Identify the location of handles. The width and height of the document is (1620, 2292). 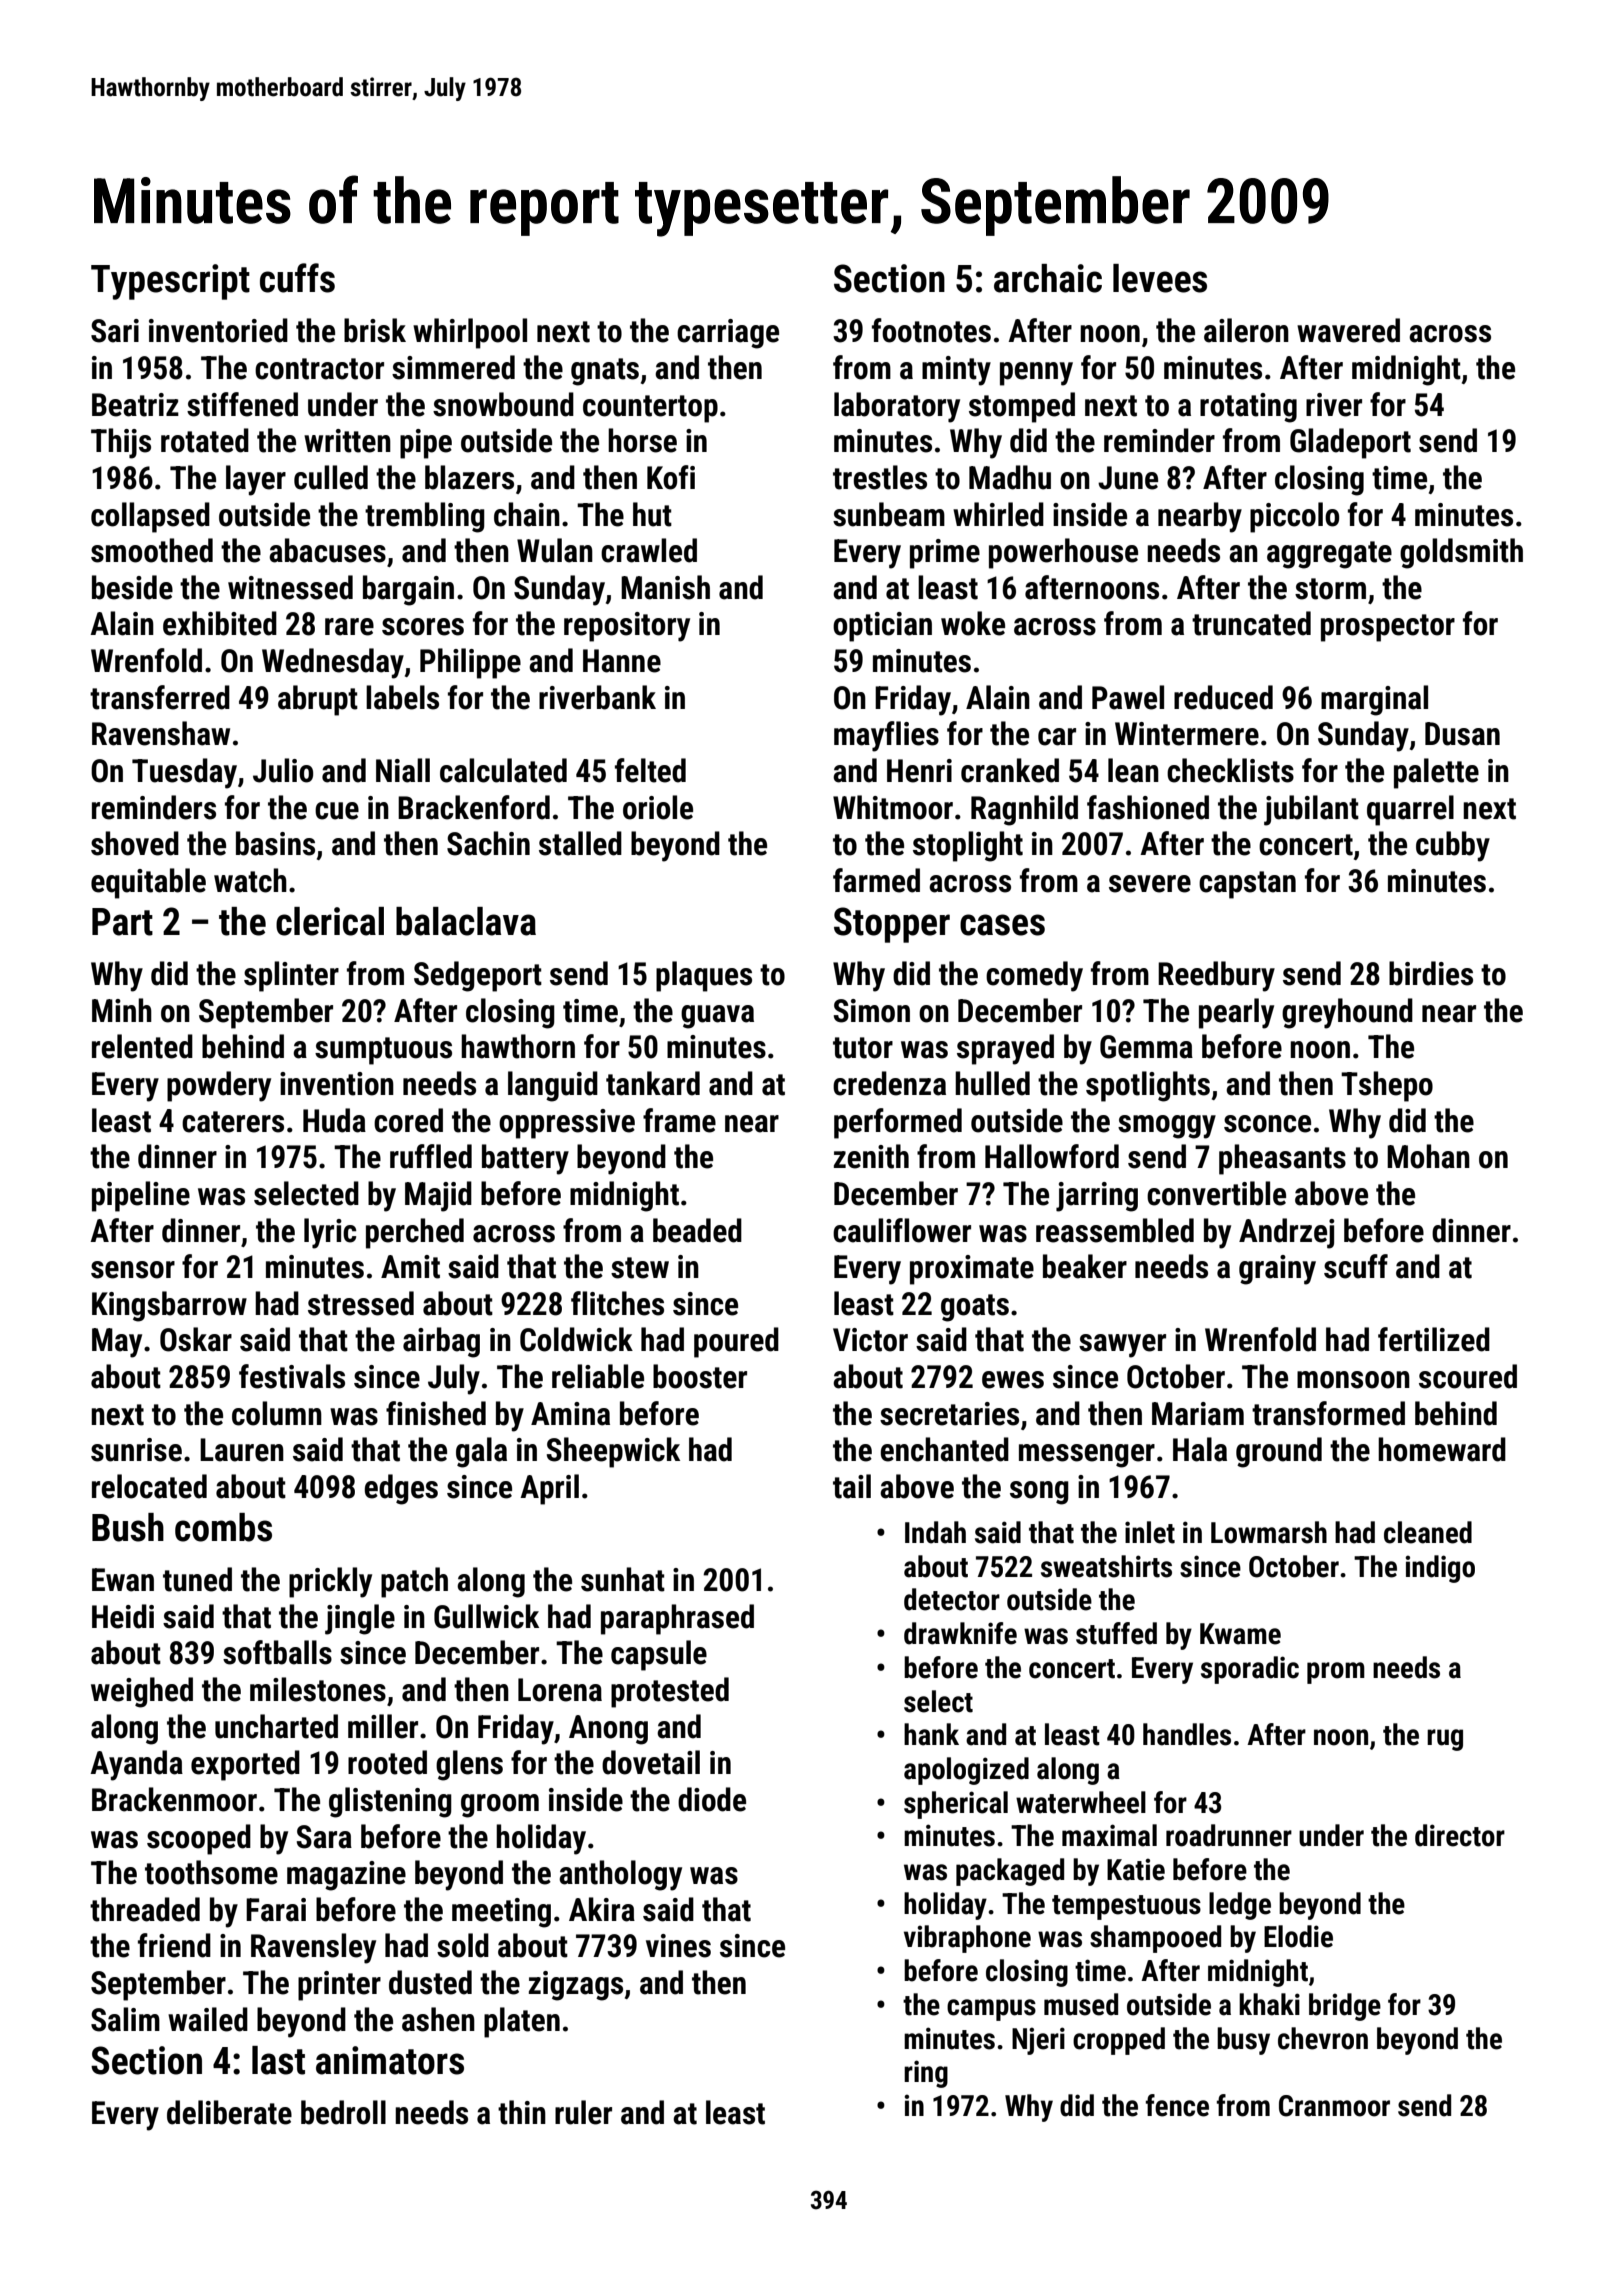
(1187, 1734).
